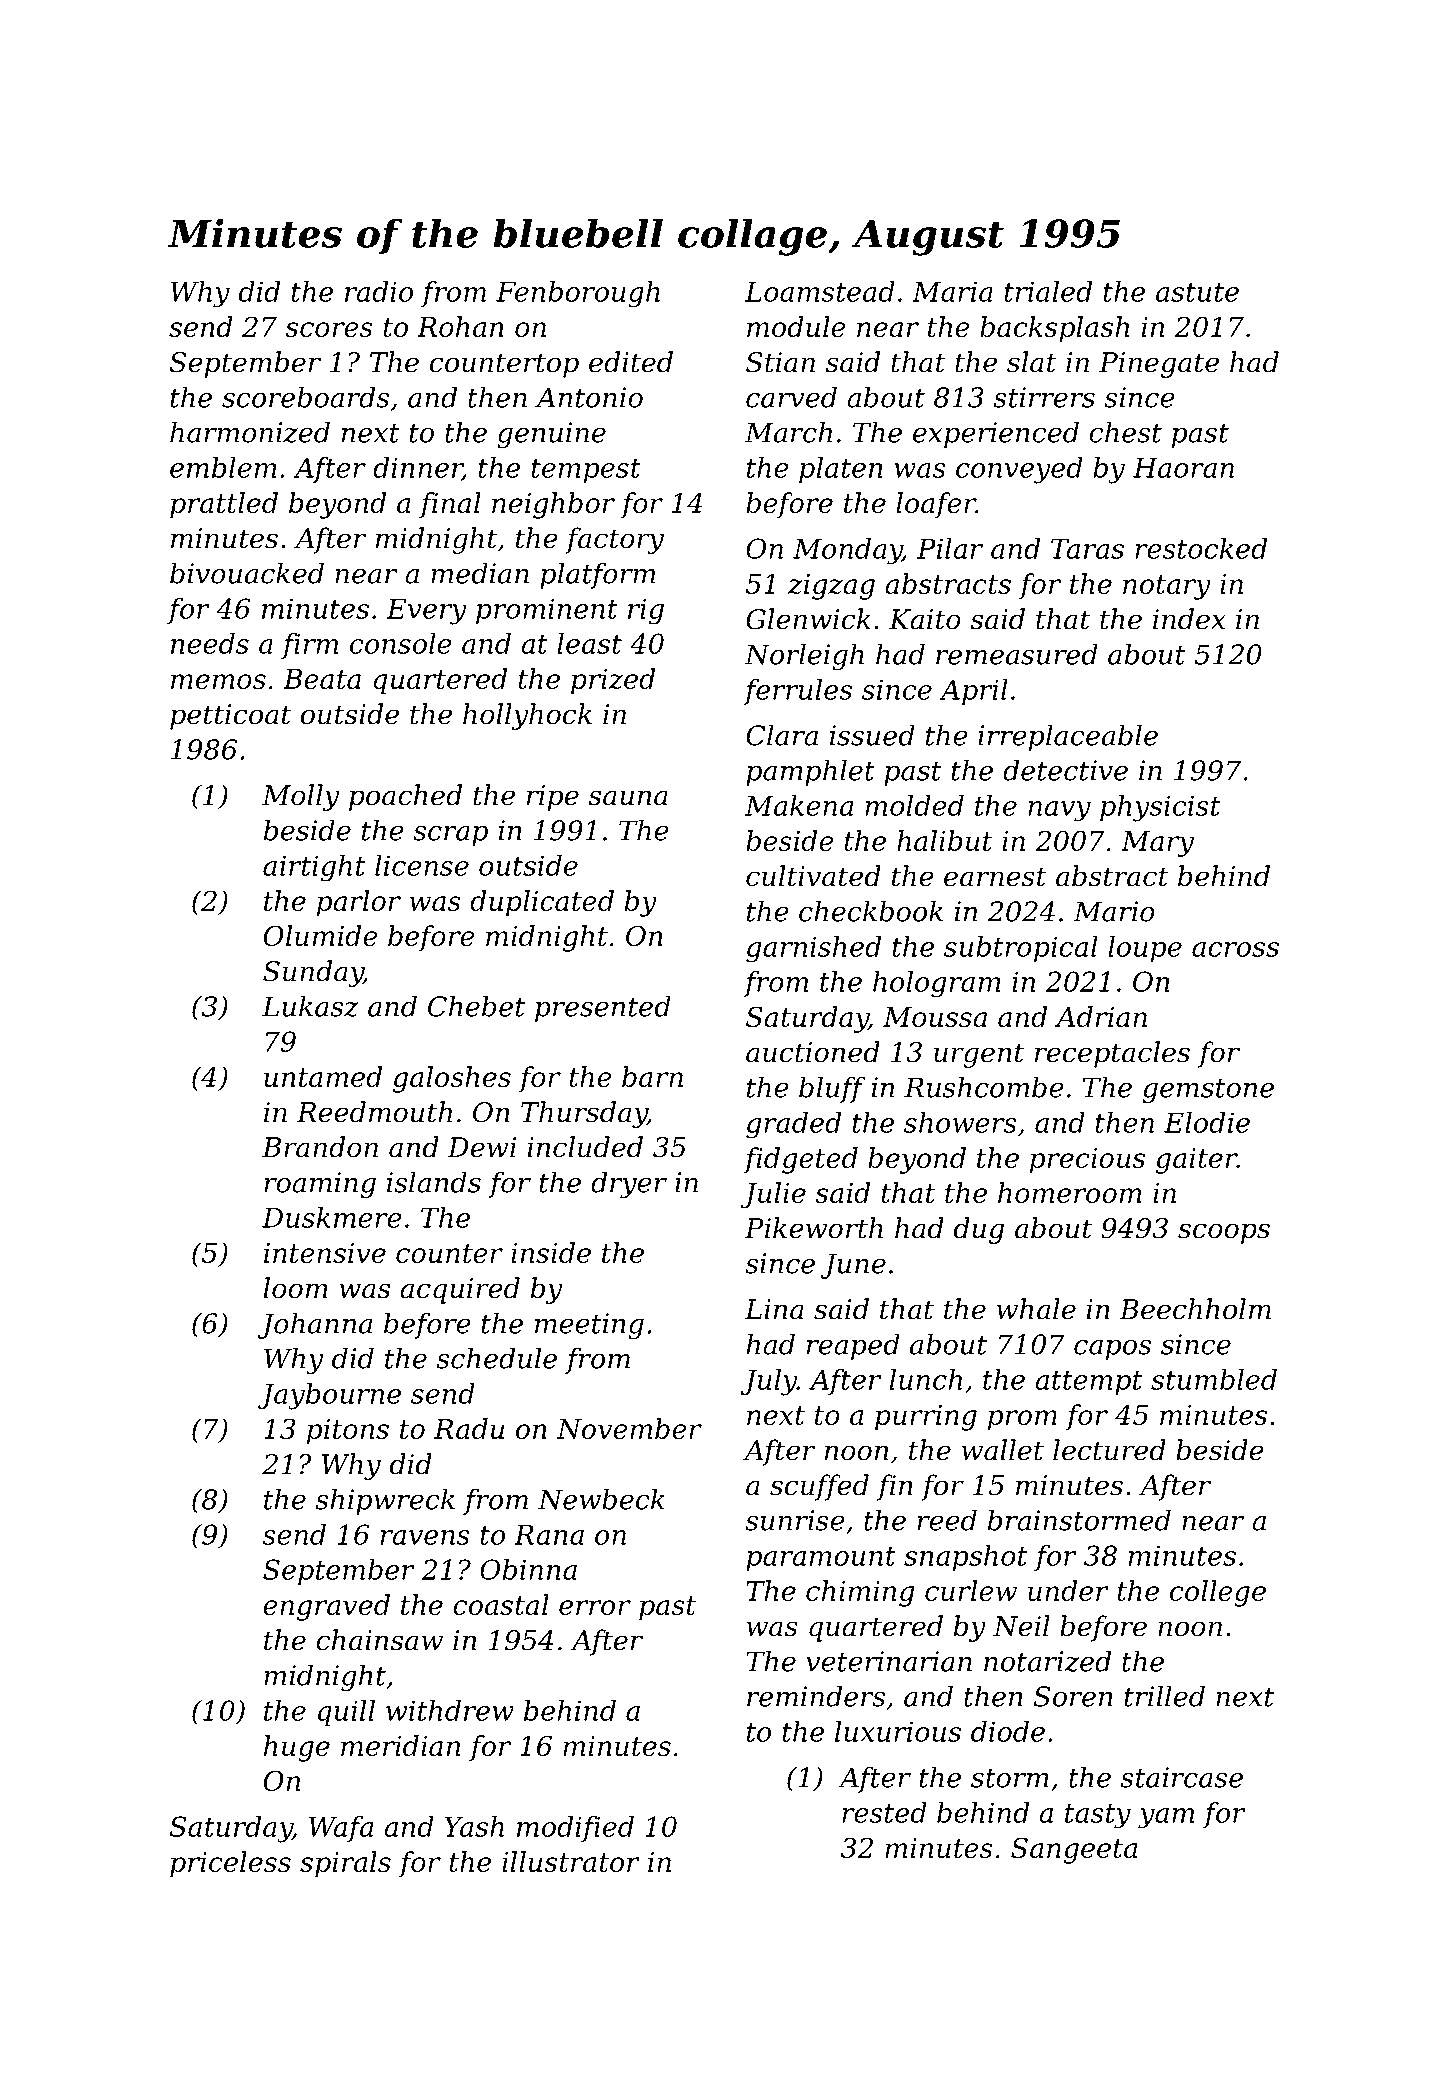  What do you see at coordinates (952, 291) in the screenshot?
I see `Maria` at bounding box center [952, 291].
